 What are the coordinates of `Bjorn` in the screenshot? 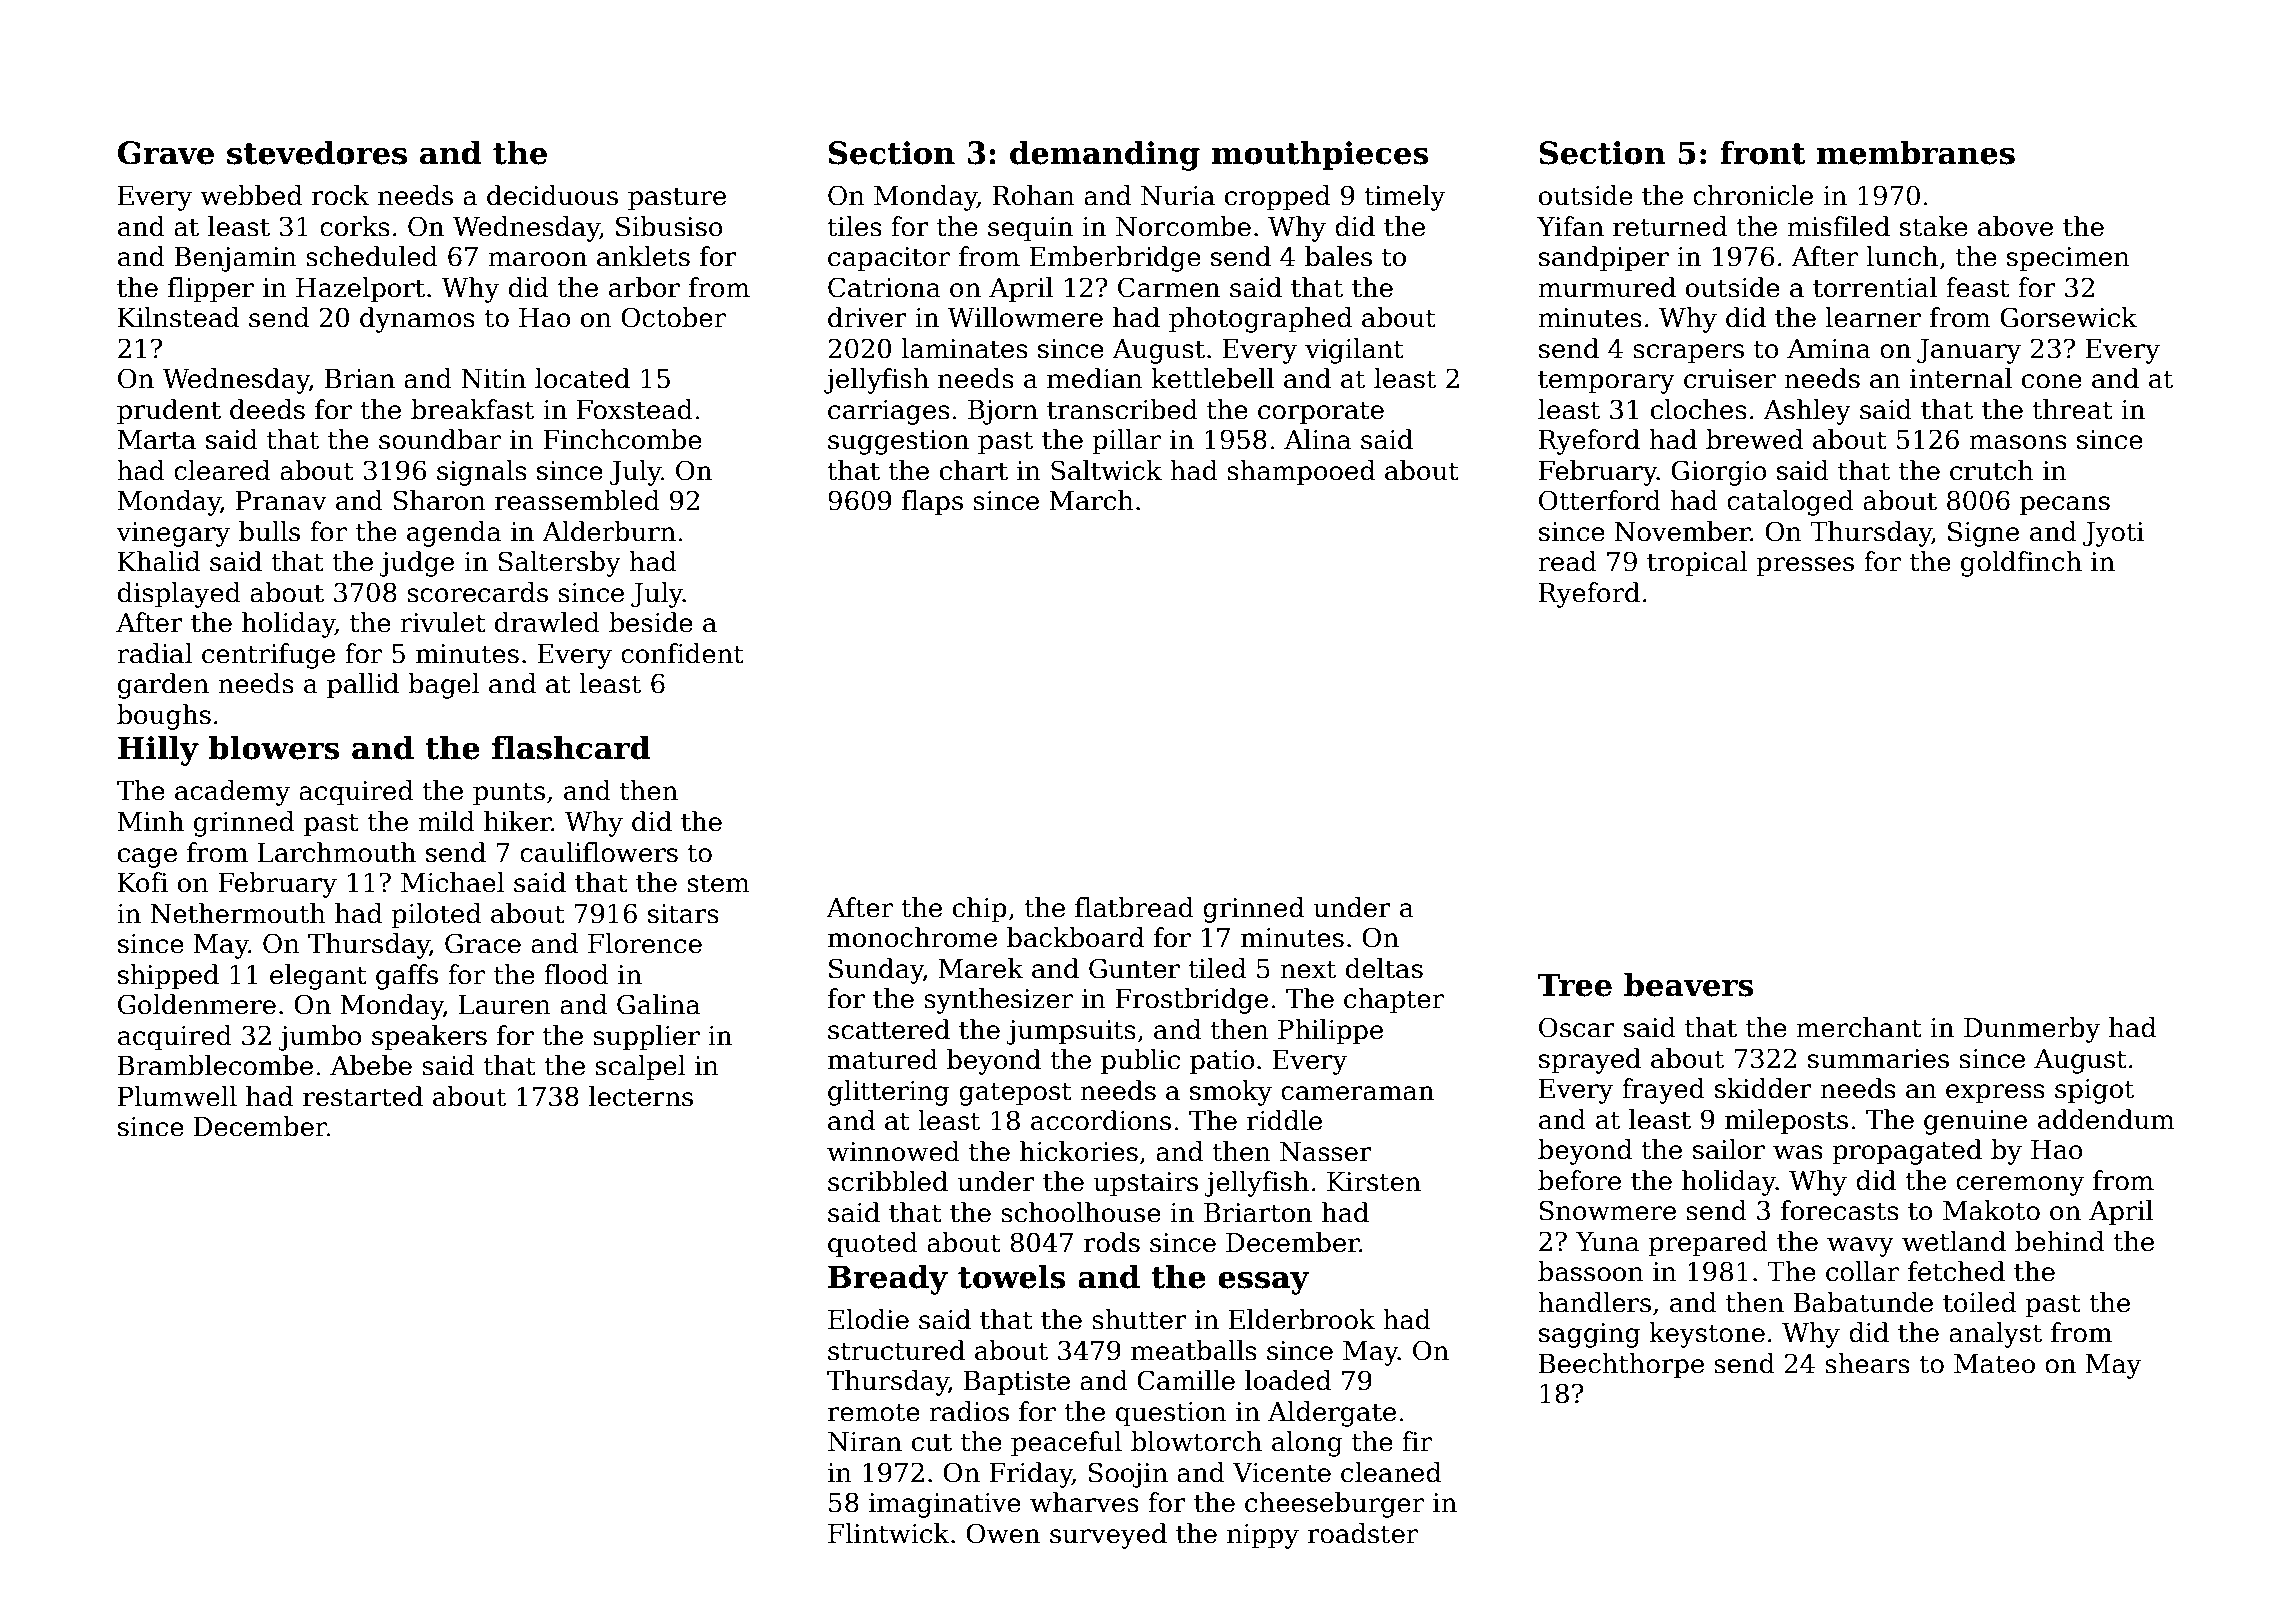 It's located at (1003, 412).
